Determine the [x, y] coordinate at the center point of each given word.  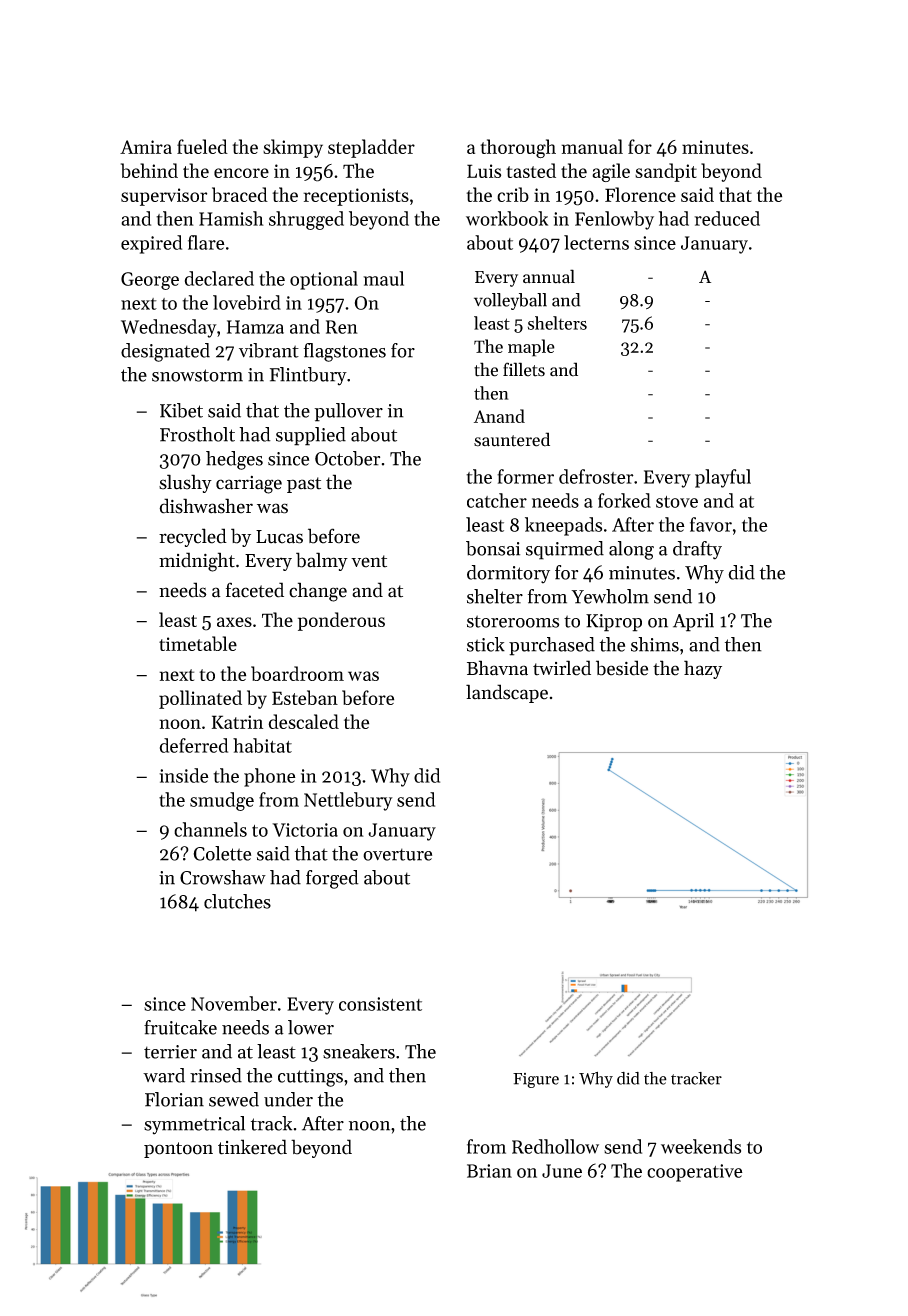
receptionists [356, 197]
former [525, 476]
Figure [536, 1080]
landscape [507, 693]
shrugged [306, 220]
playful [723, 478]
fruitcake [180, 1027]
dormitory [508, 574]
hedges [234, 460]
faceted [255, 590]
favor [711, 524]
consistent [380, 1004]
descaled [303, 721]
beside [622, 668]
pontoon [178, 1150]
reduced [727, 218]
